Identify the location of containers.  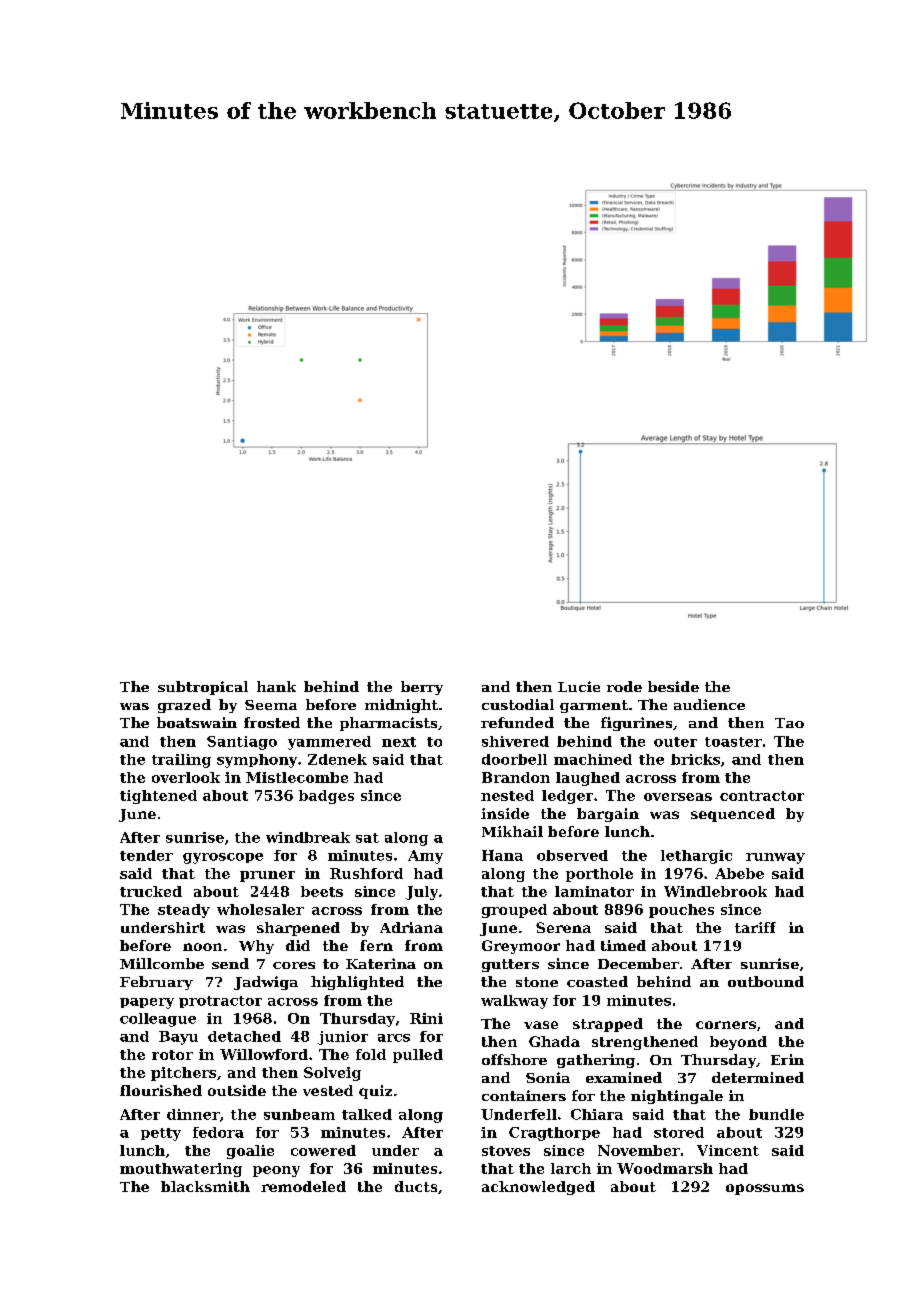
(524, 1095).
